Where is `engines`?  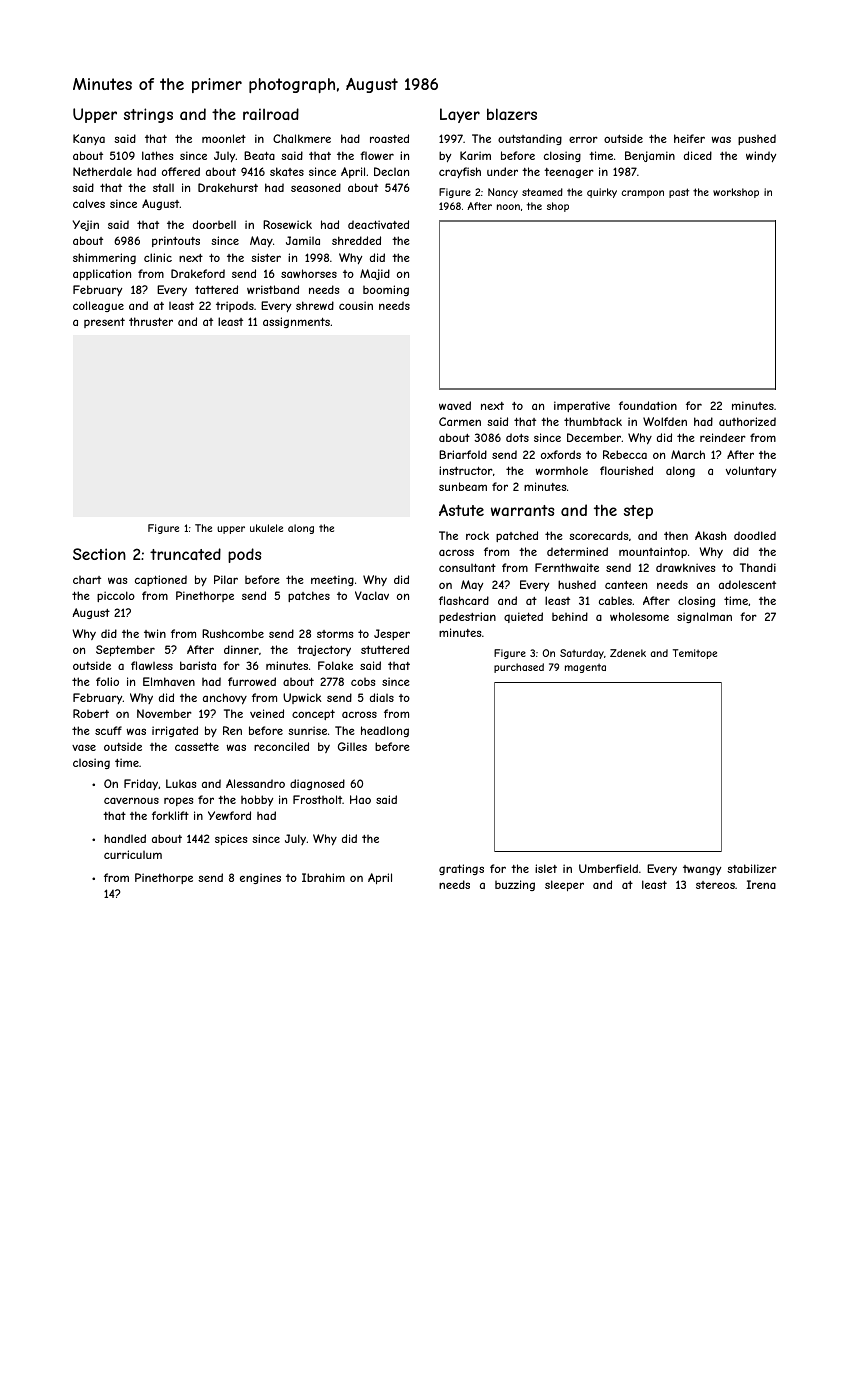 engines is located at coordinates (260, 878).
